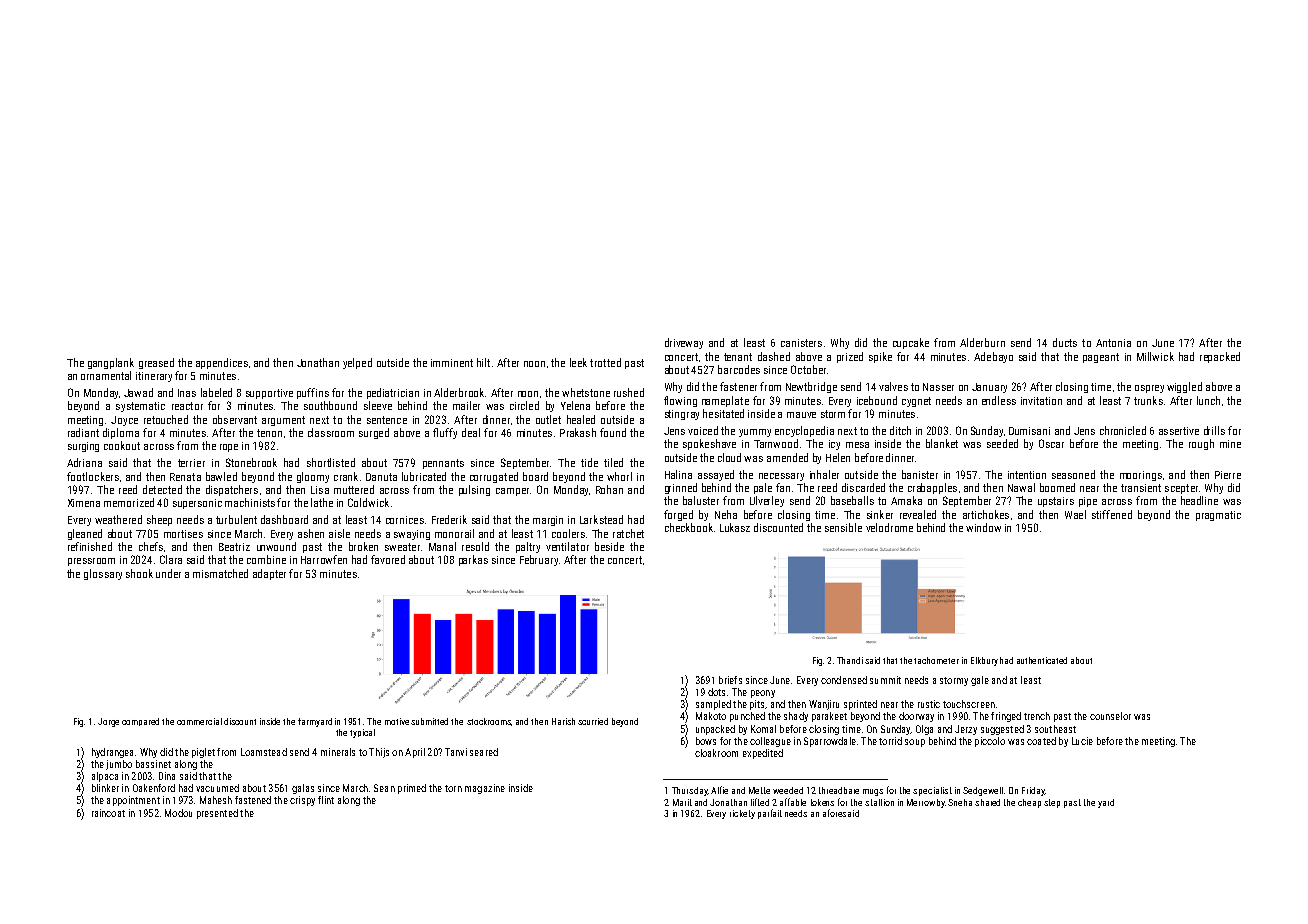 This page has height=924, width=1308. I want to click on Larkstead, so click(601, 519).
